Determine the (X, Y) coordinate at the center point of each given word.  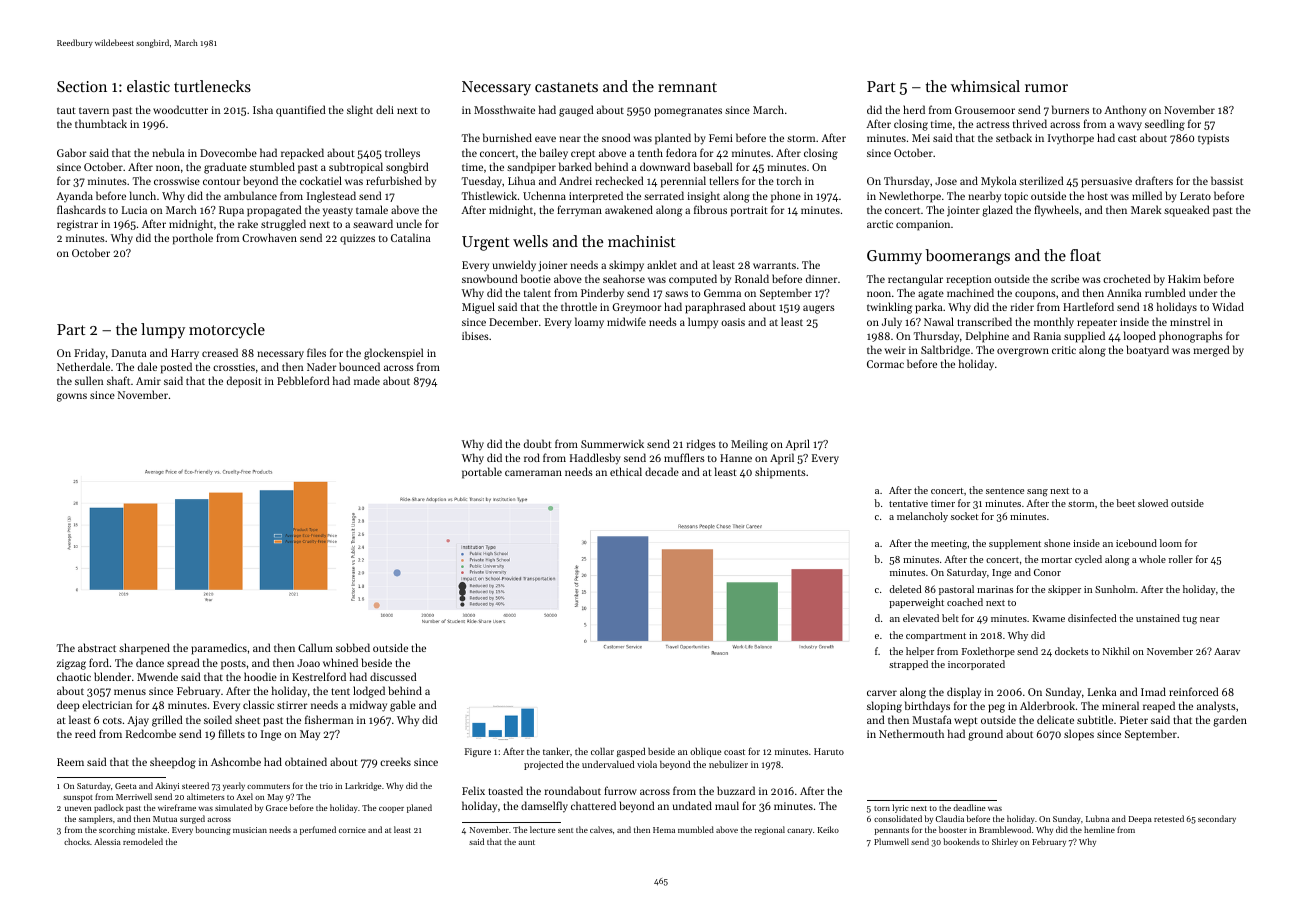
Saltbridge (945, 351)
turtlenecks (212, 86)
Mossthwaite (504, 109)
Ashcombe (236, 761)
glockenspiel (393, 354)
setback (1014, 137)
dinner (821, 278)
